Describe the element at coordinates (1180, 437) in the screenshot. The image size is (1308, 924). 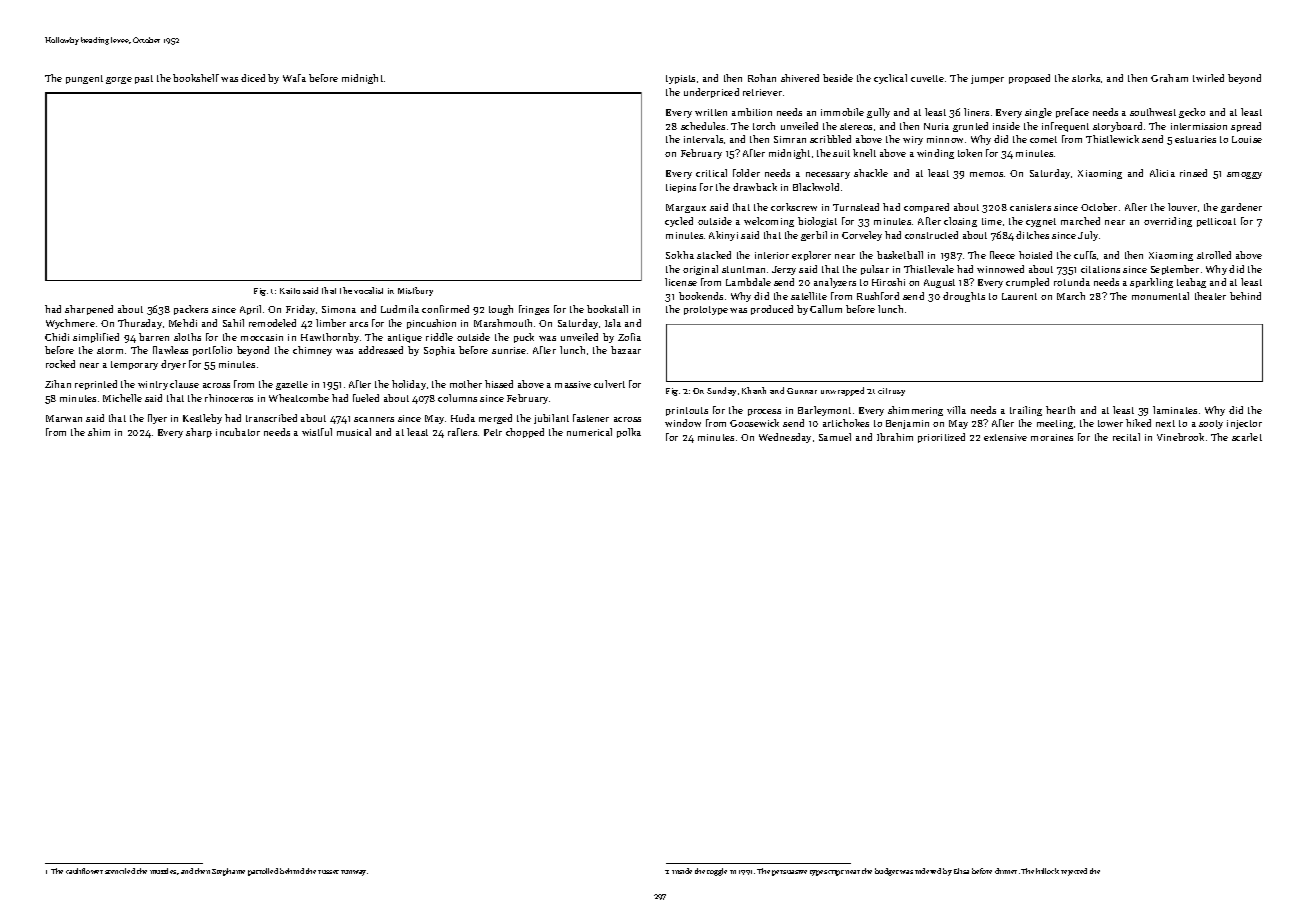
I see `Vinebrook` at that location.
